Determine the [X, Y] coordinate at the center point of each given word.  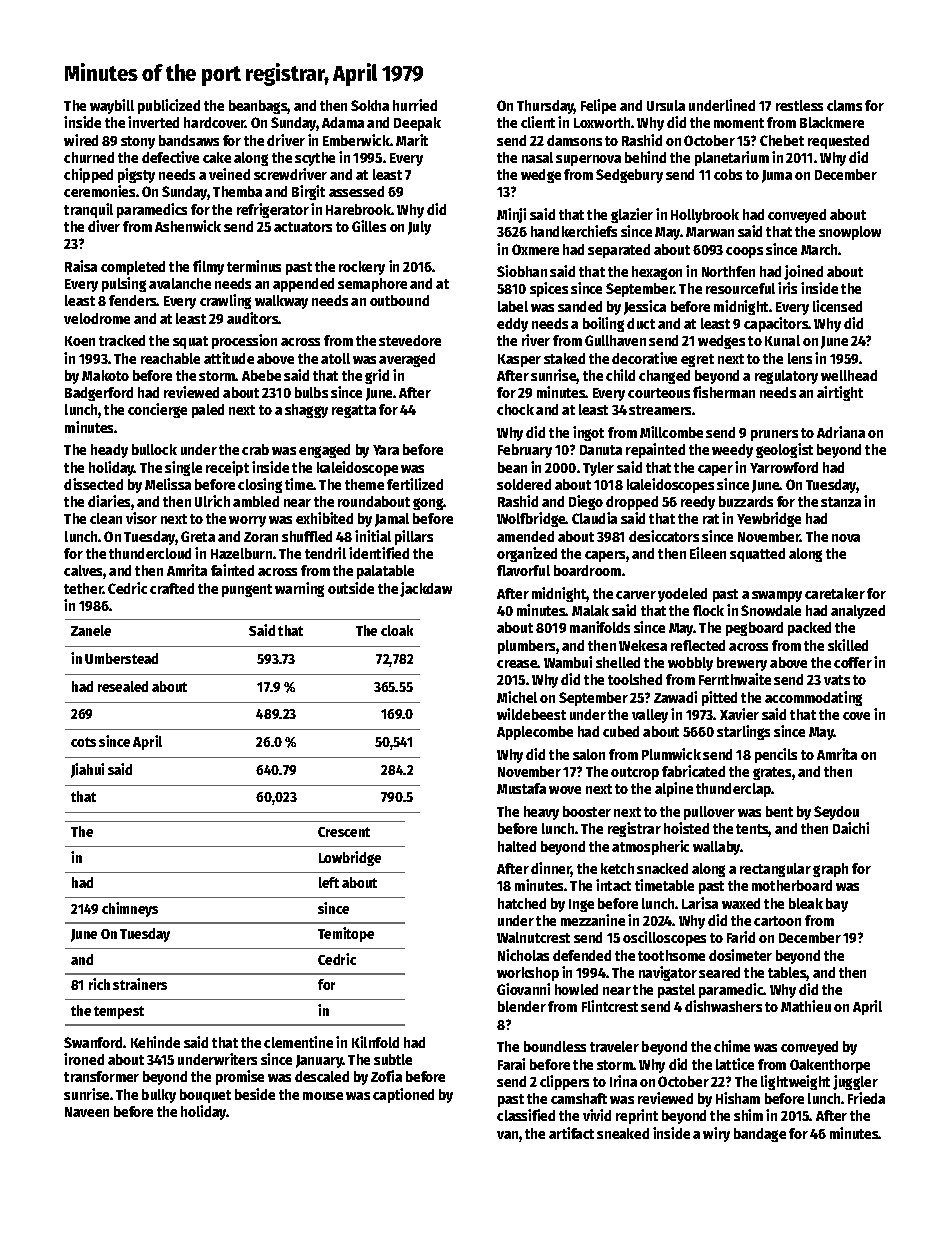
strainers [140, 984]
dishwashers [723, 1006]
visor [141, 518]
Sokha [370, 105]
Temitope [346, 934]
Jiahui [87, 770]
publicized [169, 106]
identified [379, 553]
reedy [698, 503]
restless [799, 105]
